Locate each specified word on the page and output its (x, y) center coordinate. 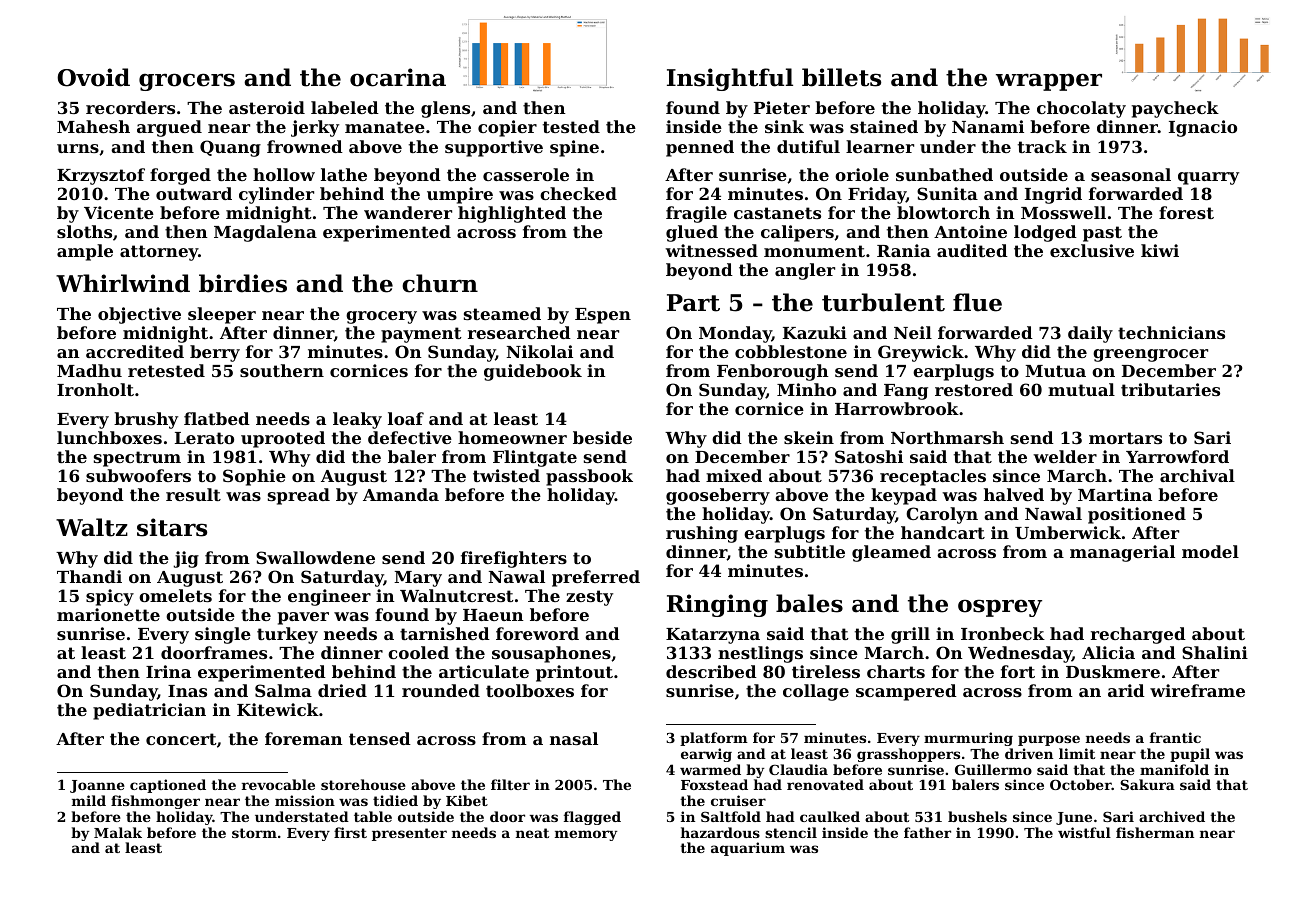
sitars (172, 527)
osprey (1000, 608)
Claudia (798, 769)
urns (78, 148)
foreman (304, 738)
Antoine (970, 231)
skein (809, 437)
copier (507, 128)
